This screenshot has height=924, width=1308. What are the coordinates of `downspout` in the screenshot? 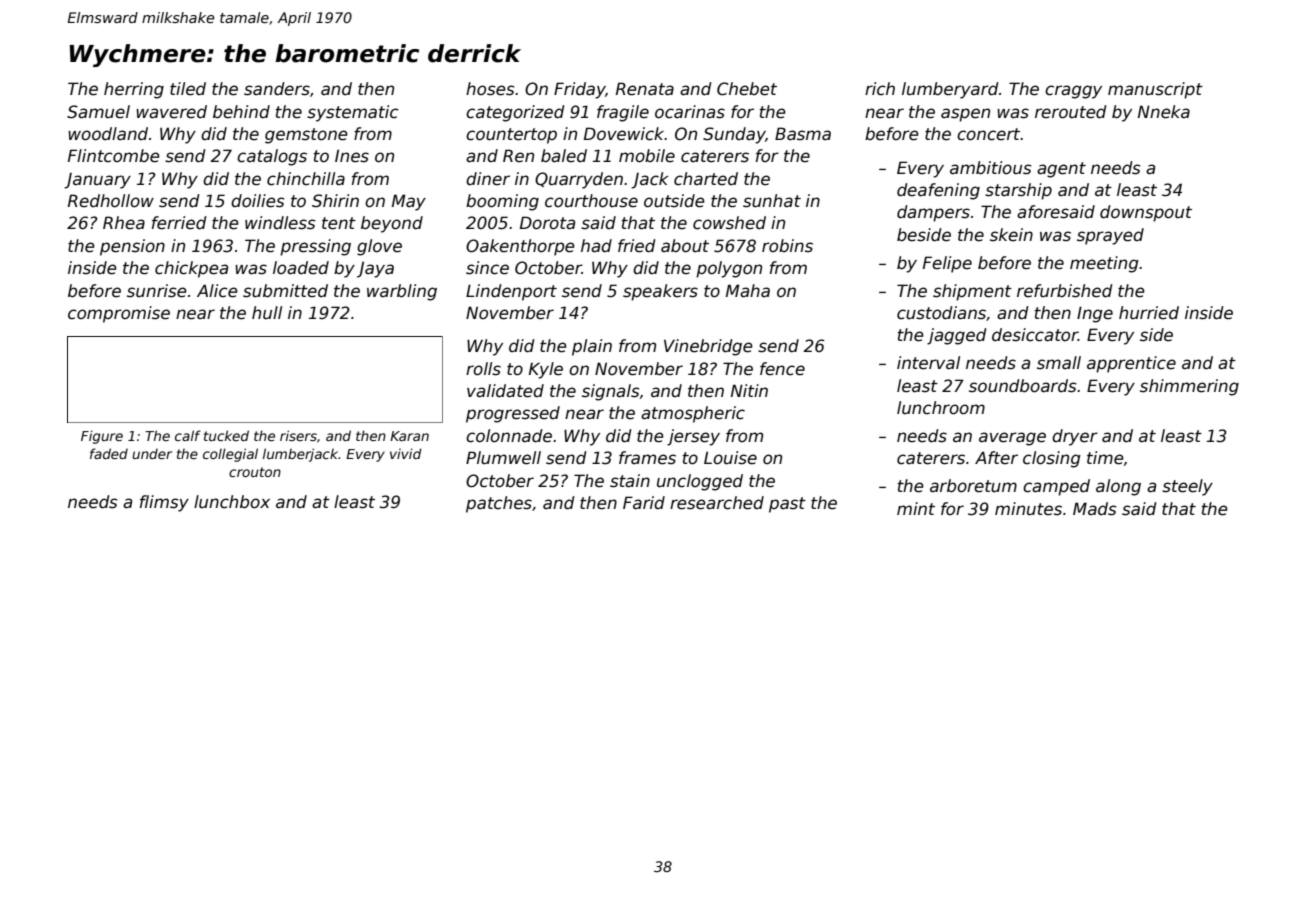 It's located at (1146, 213).
